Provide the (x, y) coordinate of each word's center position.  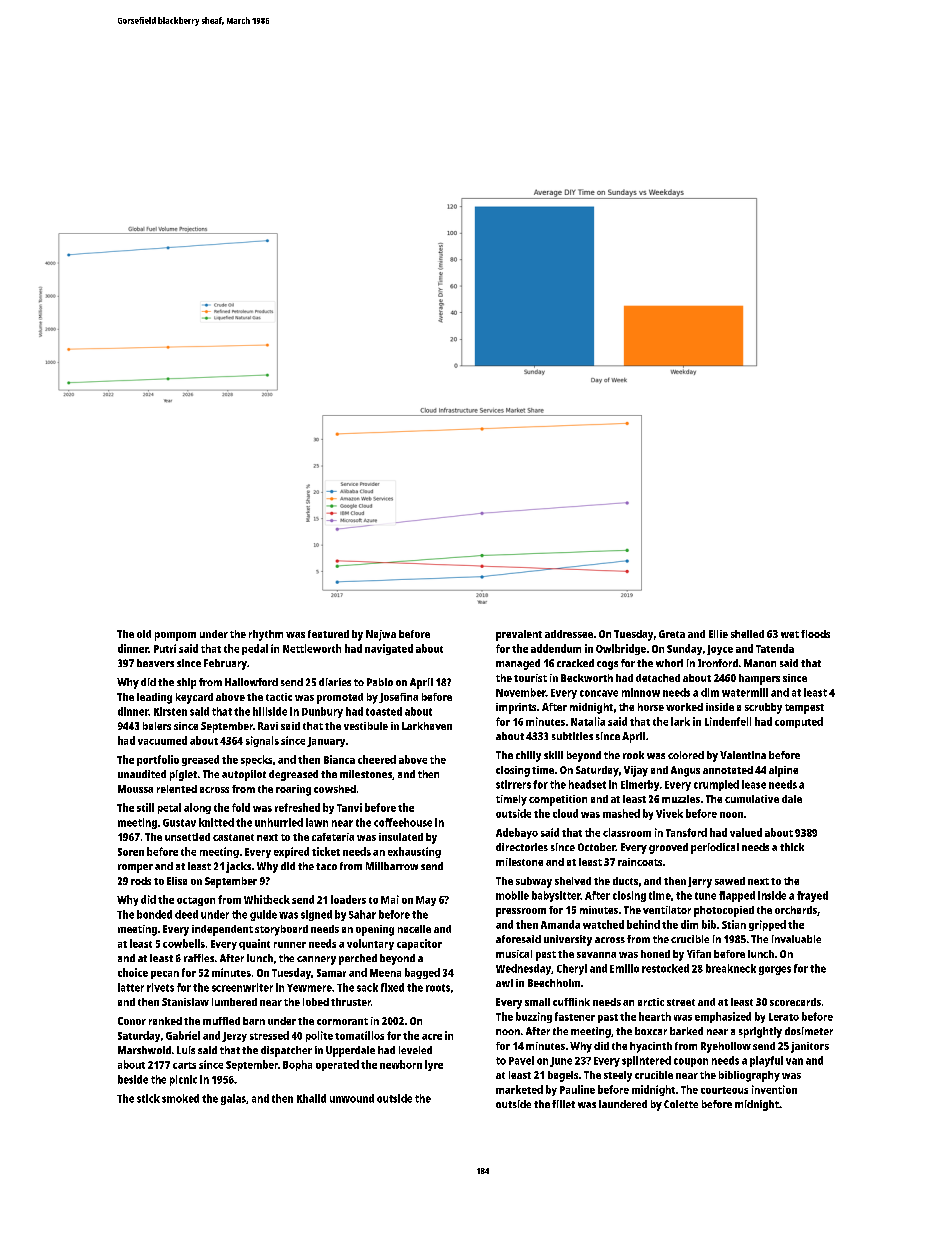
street (681, 1002)
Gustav (179, 823)
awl (504, 983)
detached (658, 678)
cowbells (184, 943)
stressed (269, 1035)
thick (792, 847)
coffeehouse (403, 822)
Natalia (588, 721)
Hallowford (251, 682)
